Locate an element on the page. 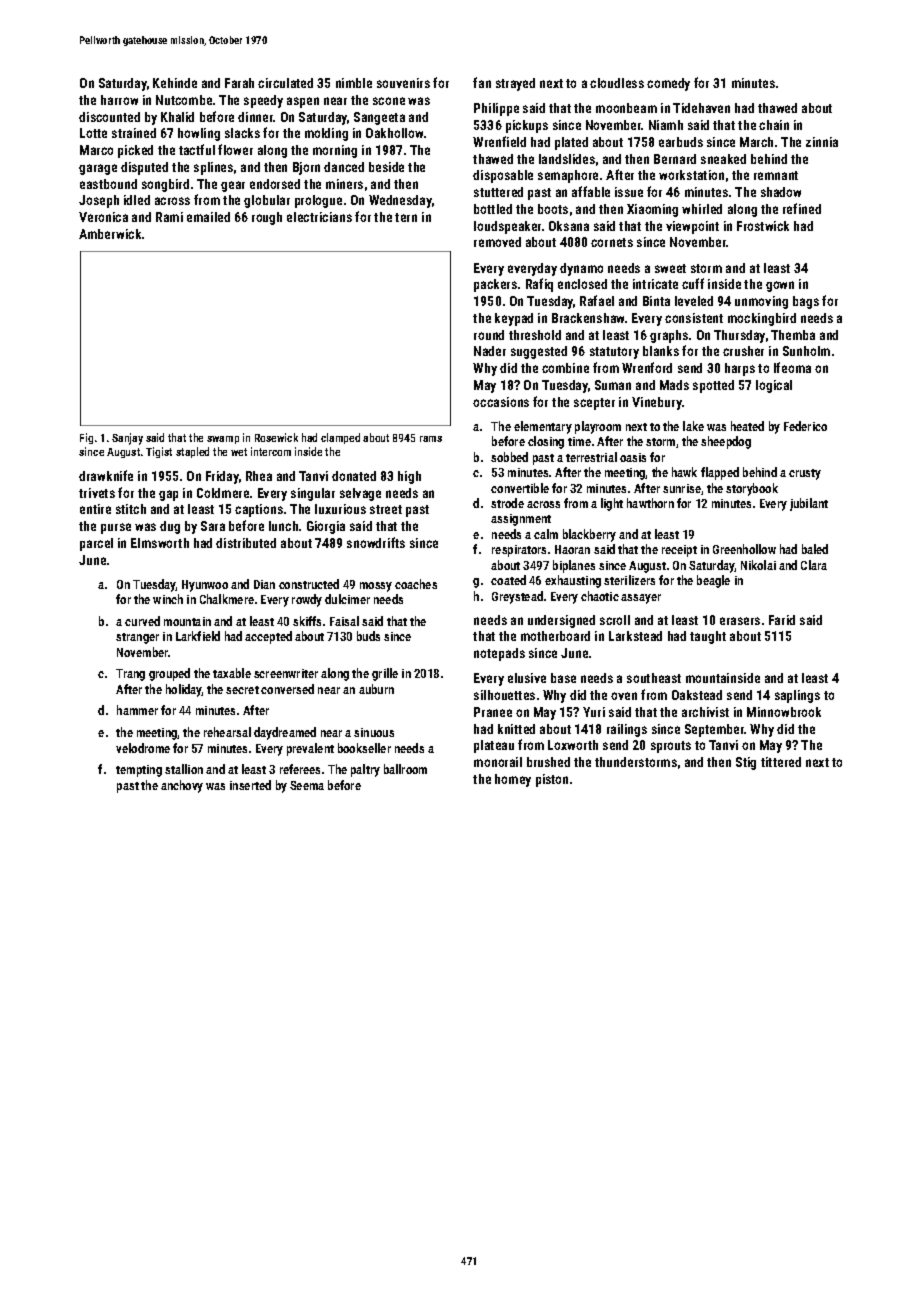 The width and height of the image is (924, 1308). Wrenfield is located at coordinates (499, 141).
